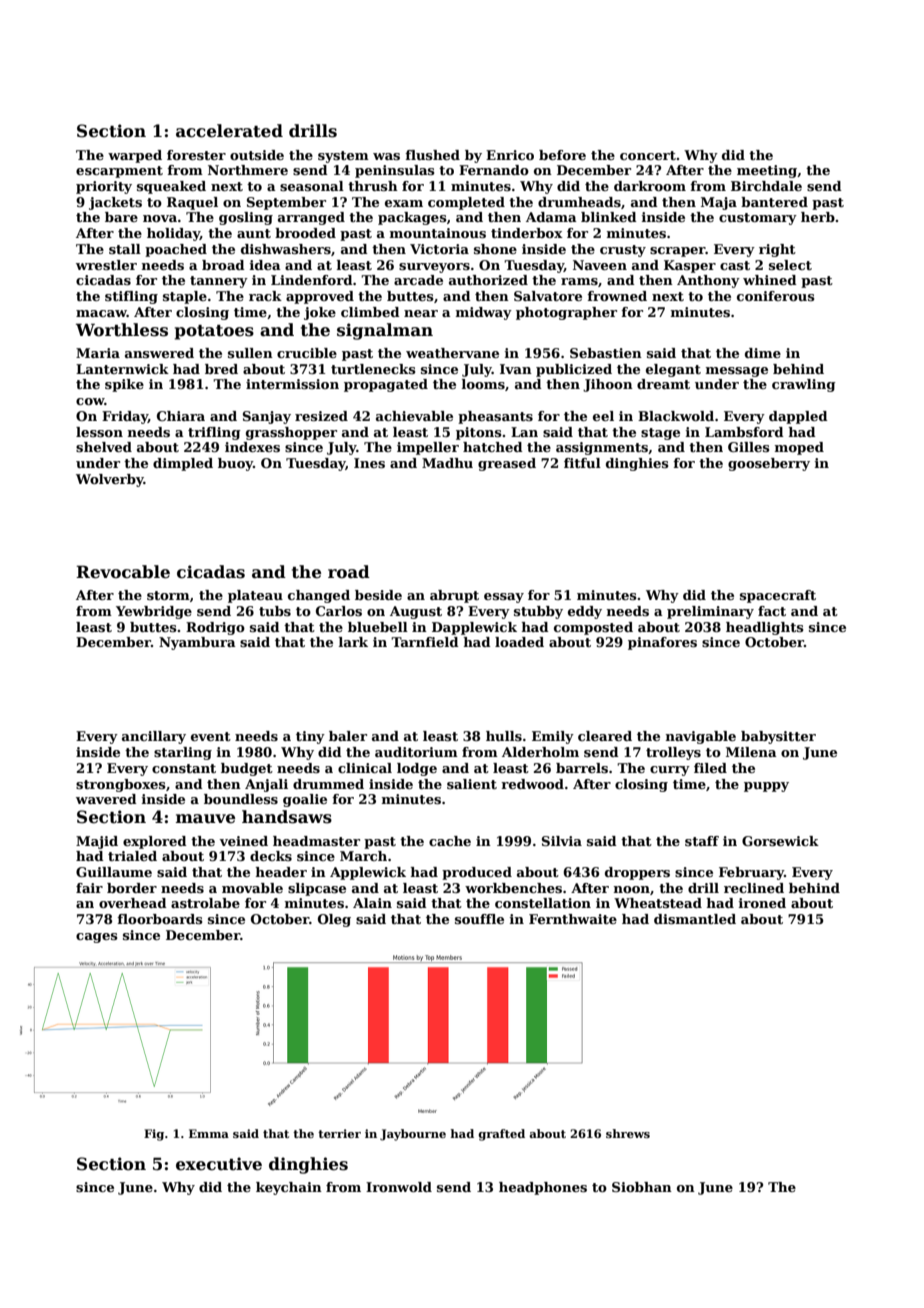 The image size is (924, 1308). What do you see at coordinates (373, 186) in the screenshot?
I see `thrush` at bounding box center [373, 186].
